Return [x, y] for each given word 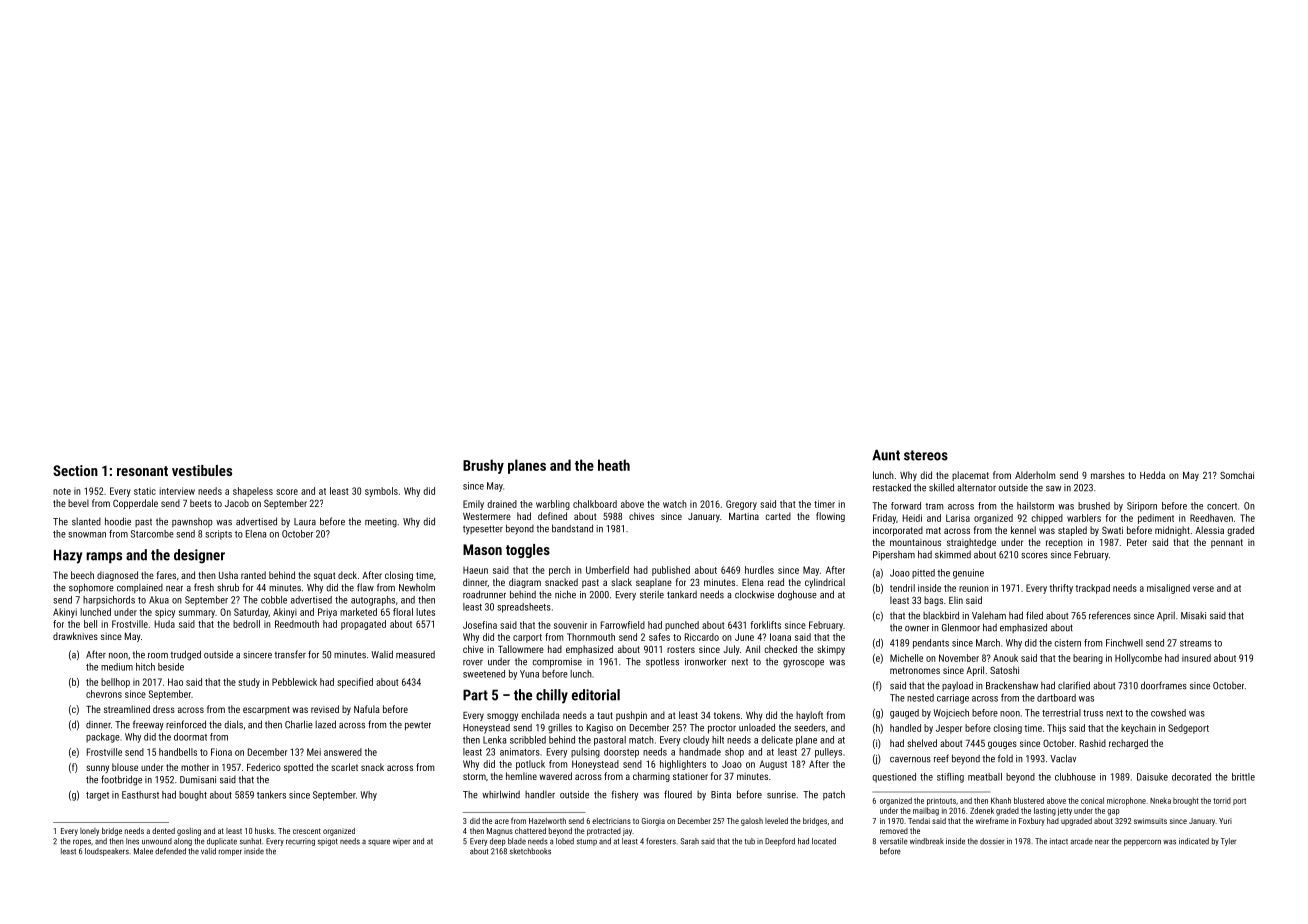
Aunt [886, 455]
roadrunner [484, 594]
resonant [142, 471]
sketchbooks [530, 851]
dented [163, 831]
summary [197, 614]
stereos [926, 455]
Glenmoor [961, 627]
